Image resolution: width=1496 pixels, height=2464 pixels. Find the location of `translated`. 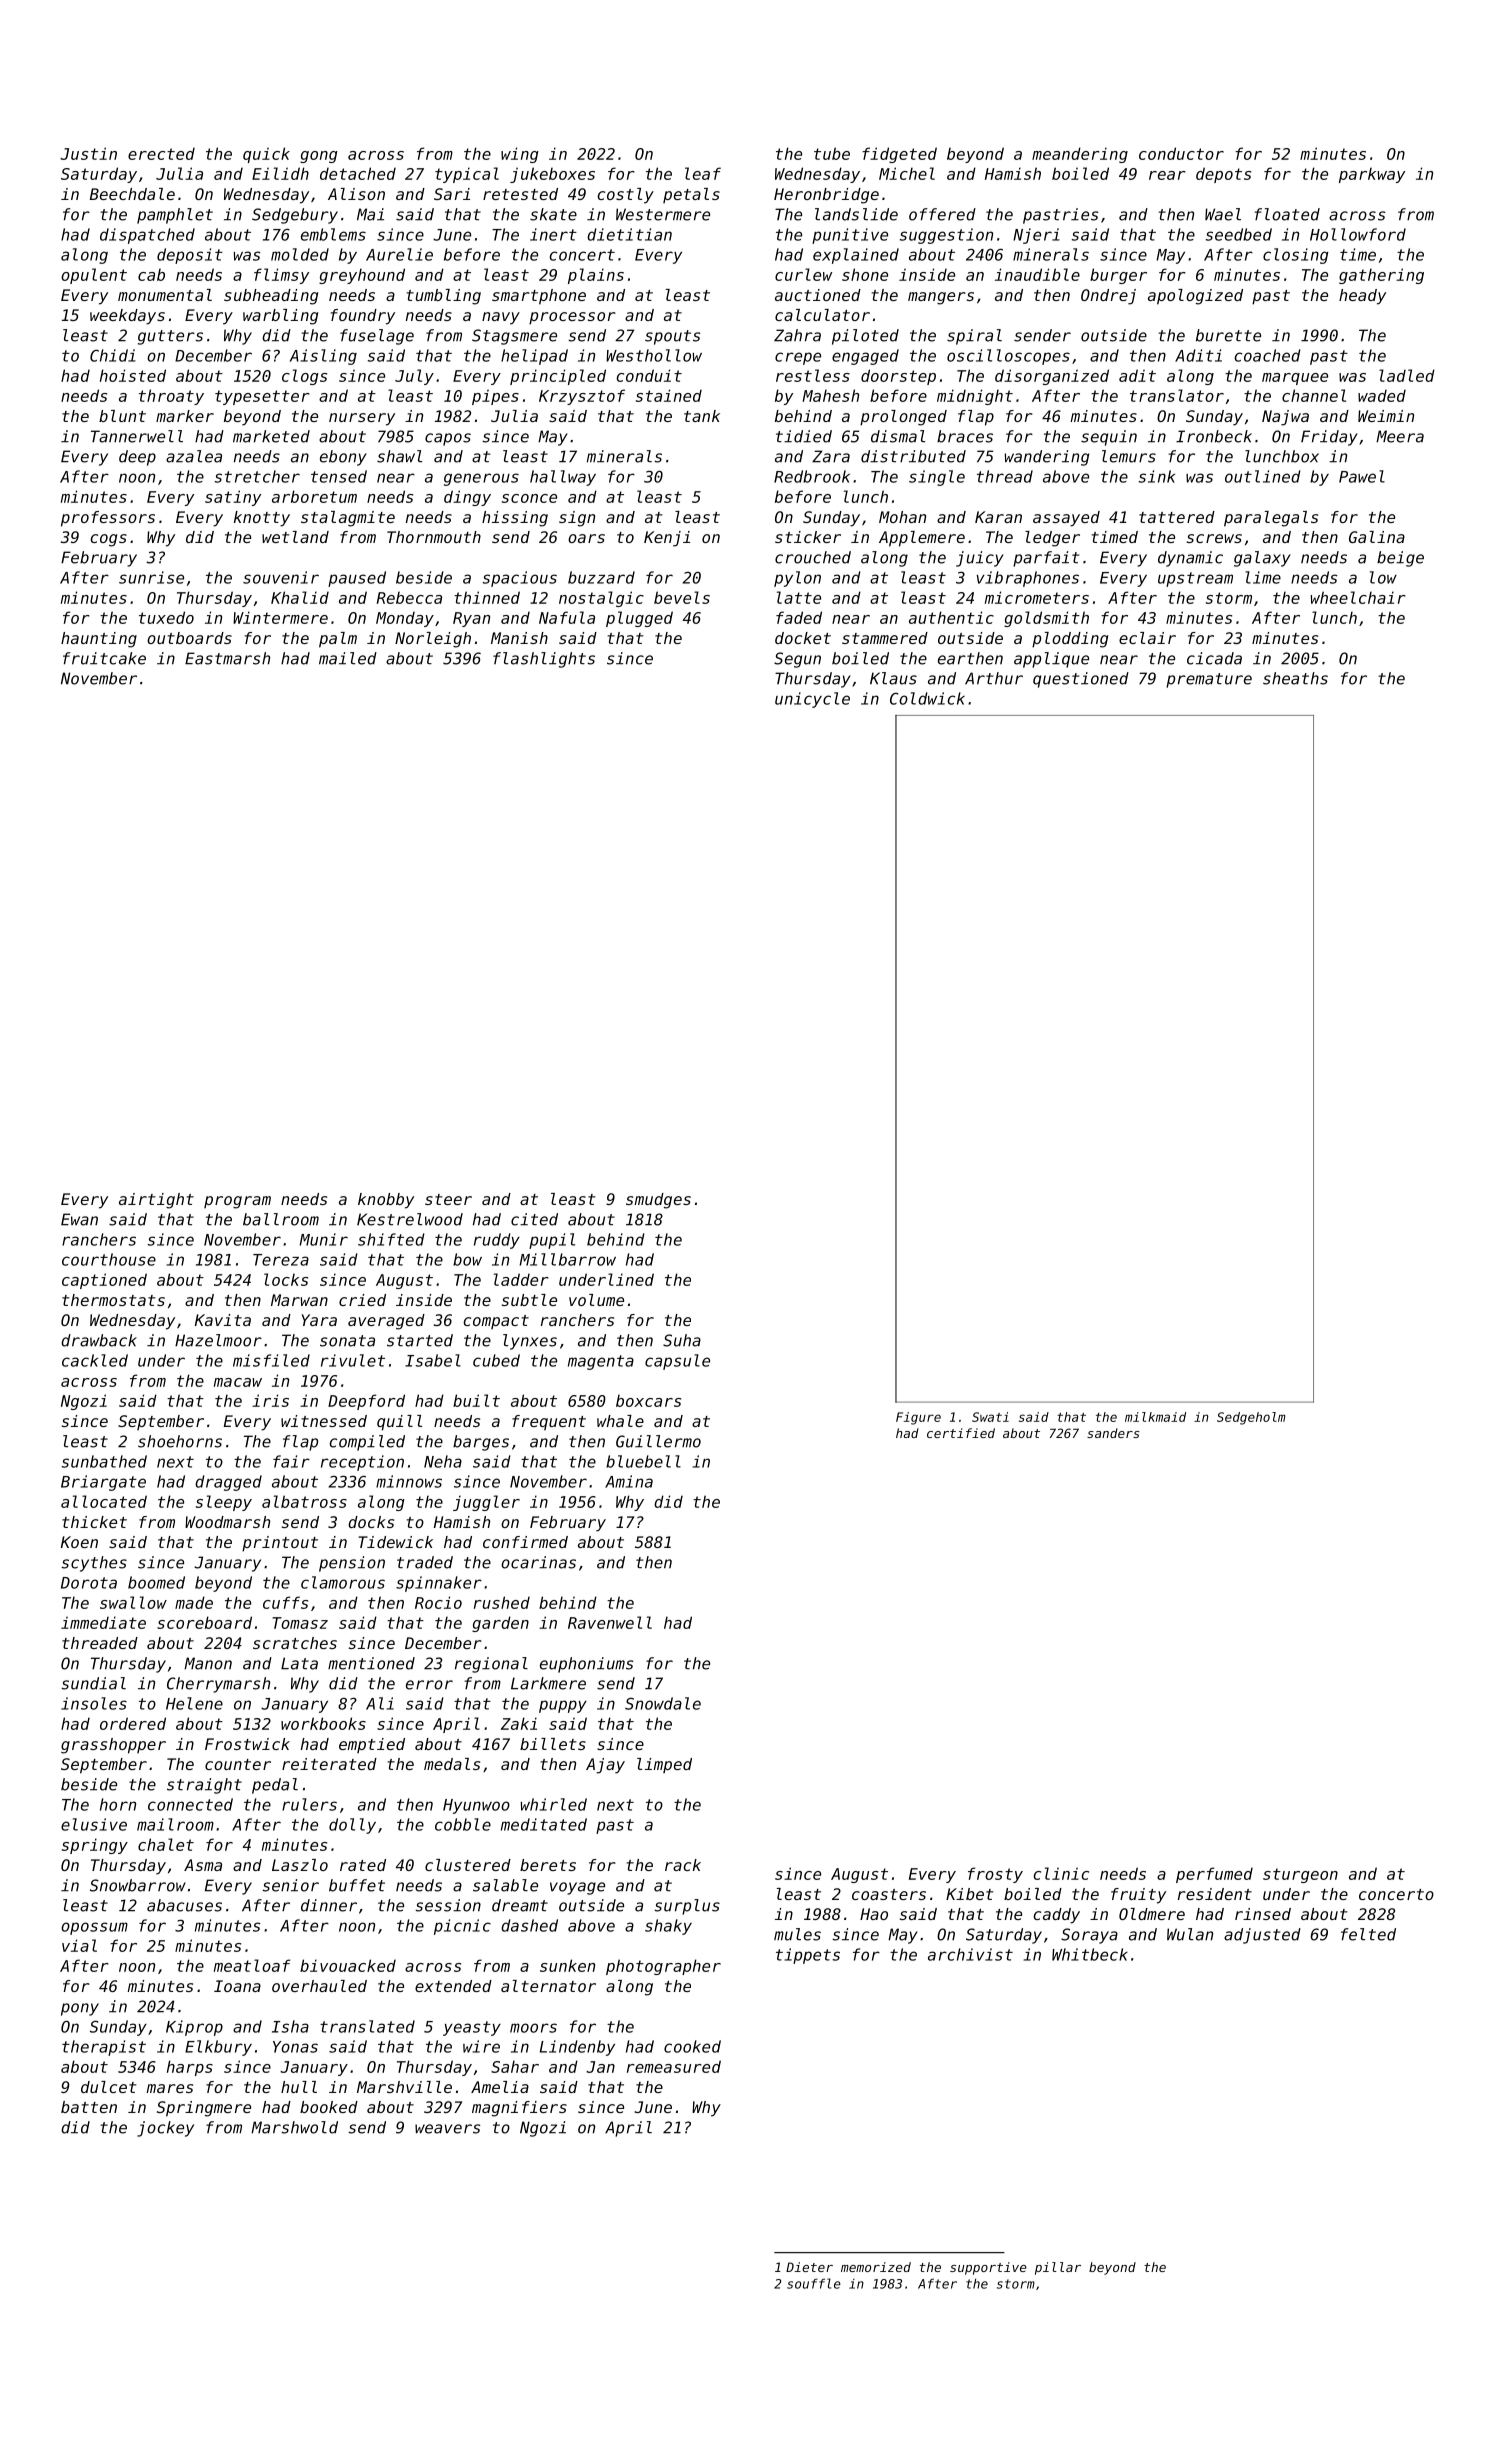

translated is located at coordinates (367, 2026).
